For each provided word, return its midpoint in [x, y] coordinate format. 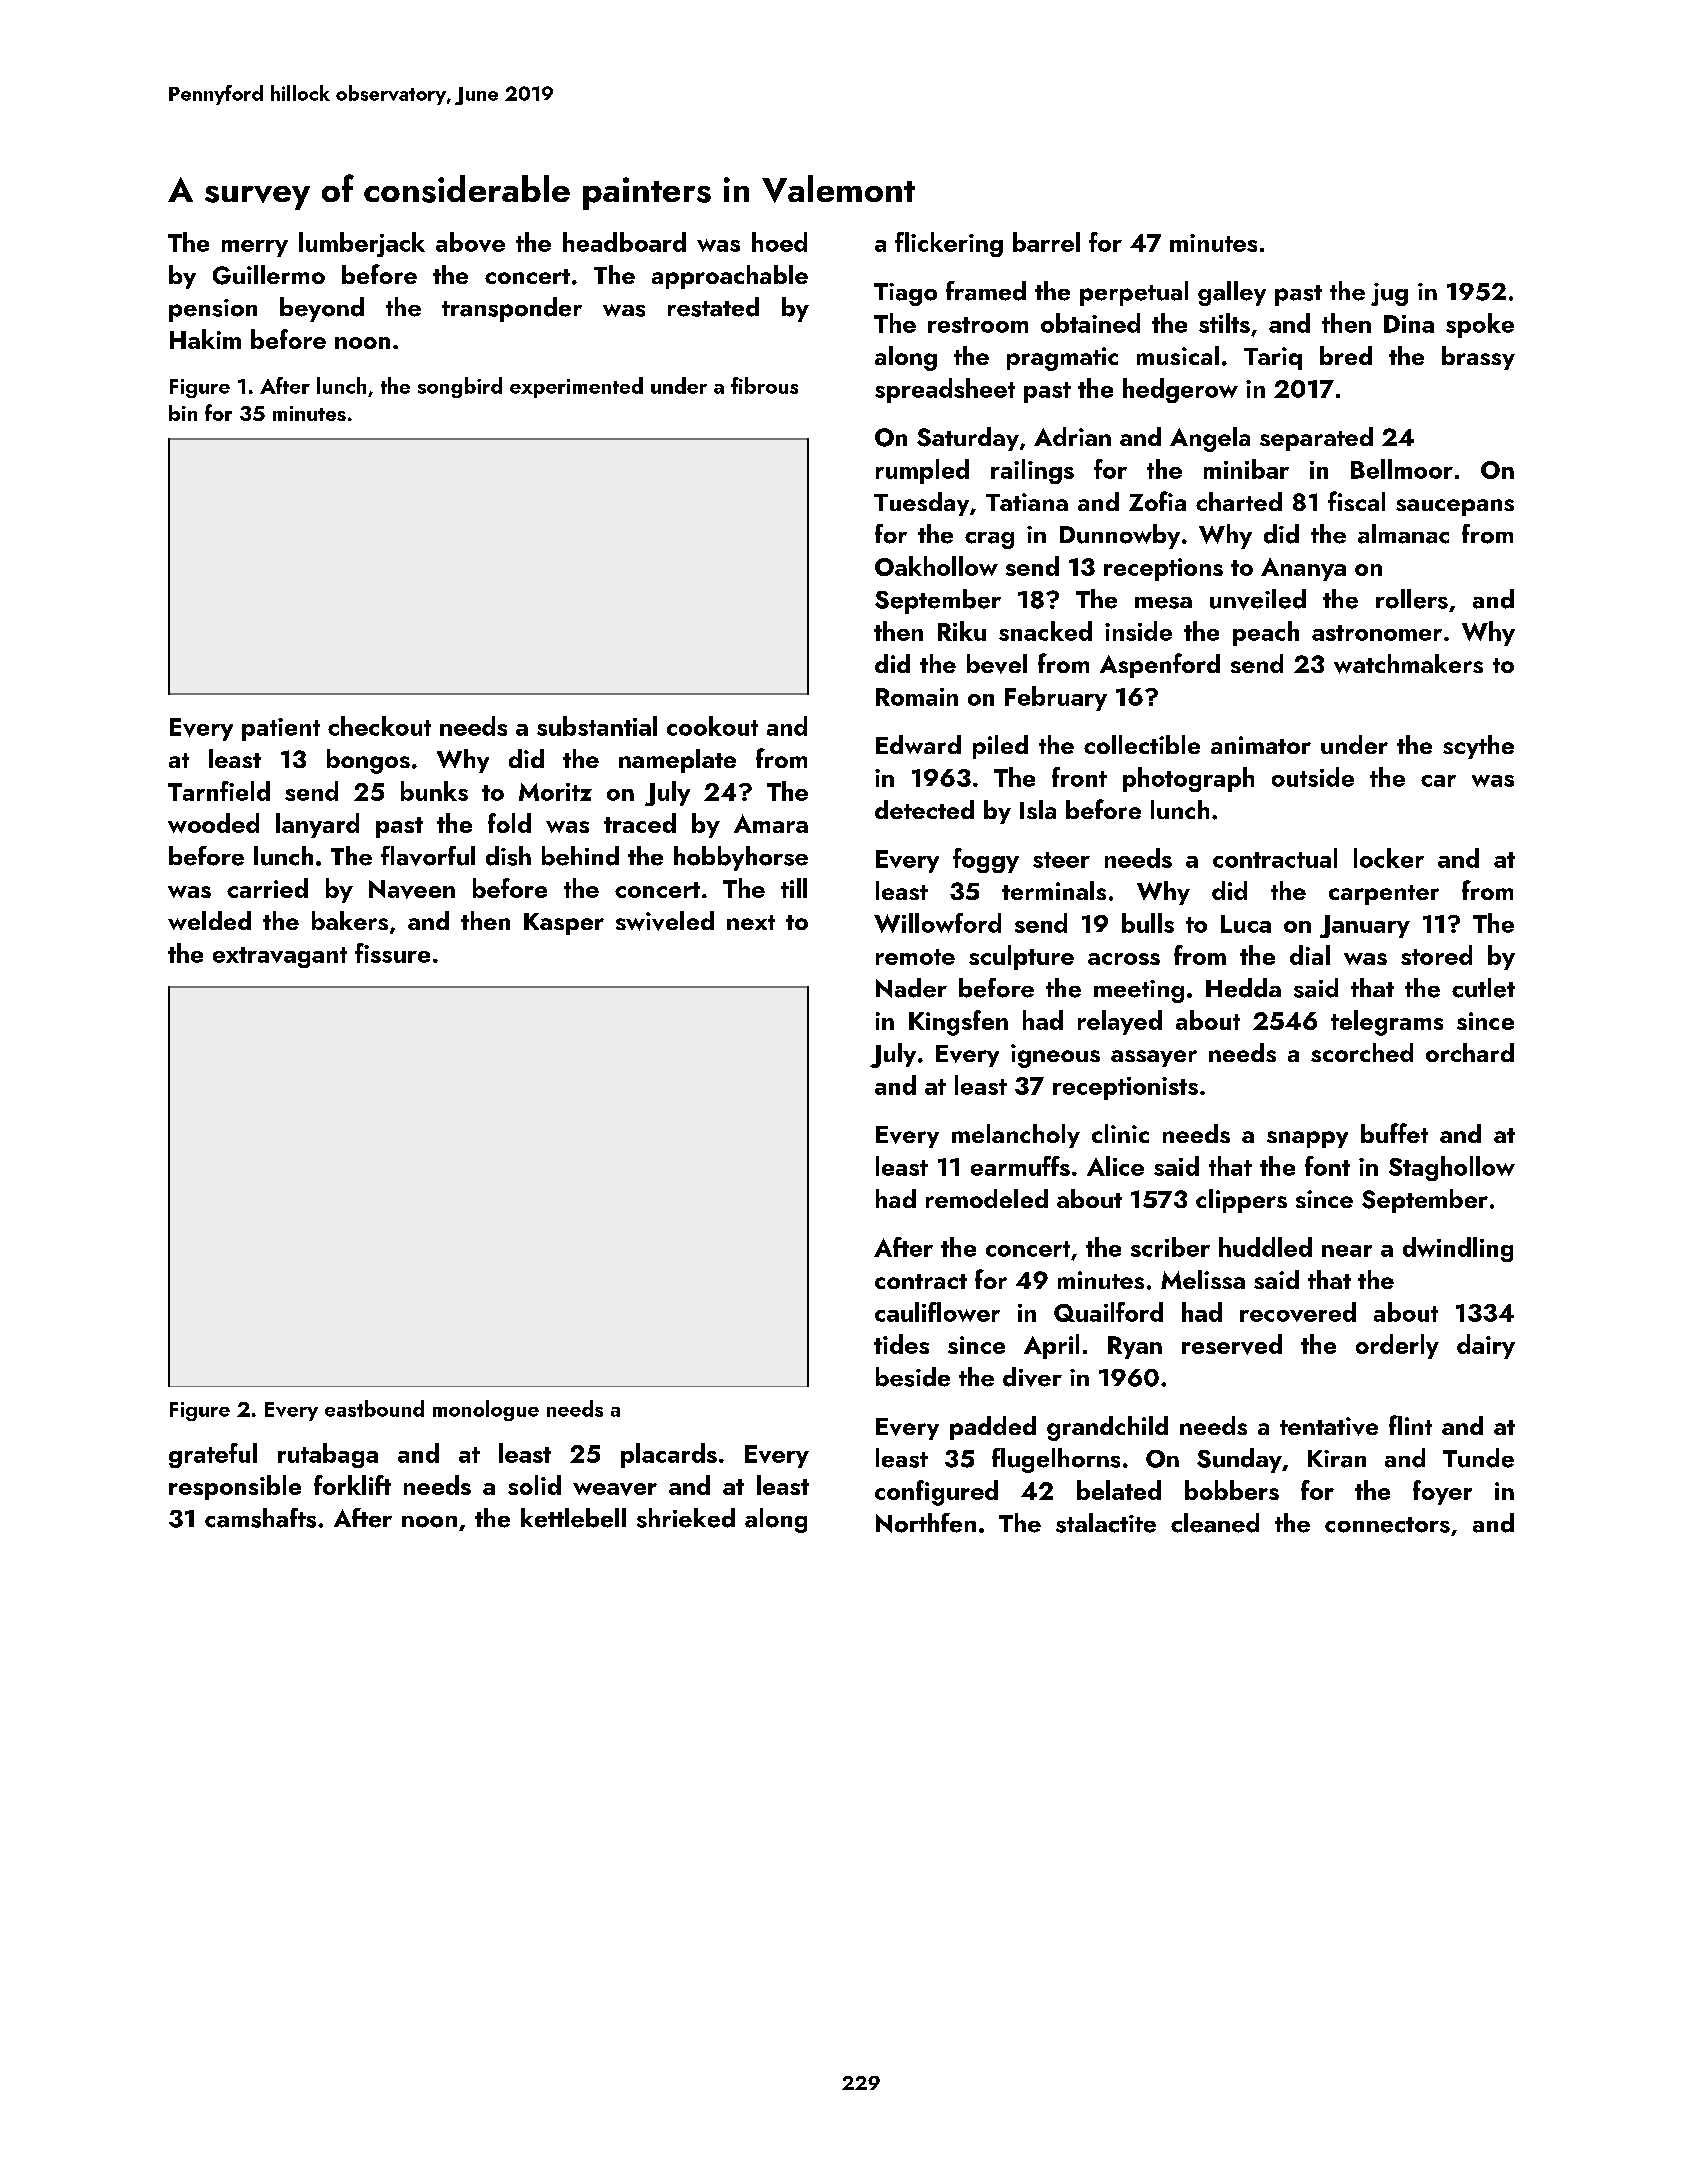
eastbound [374, 1408]
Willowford [937, 923]
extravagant [280, 957]
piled [1000, 747]
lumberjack [362, 244]
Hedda [1243, 988]
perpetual [1134, 293]
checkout [379, 726]
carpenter [1384, 895]
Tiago [905, 294]
